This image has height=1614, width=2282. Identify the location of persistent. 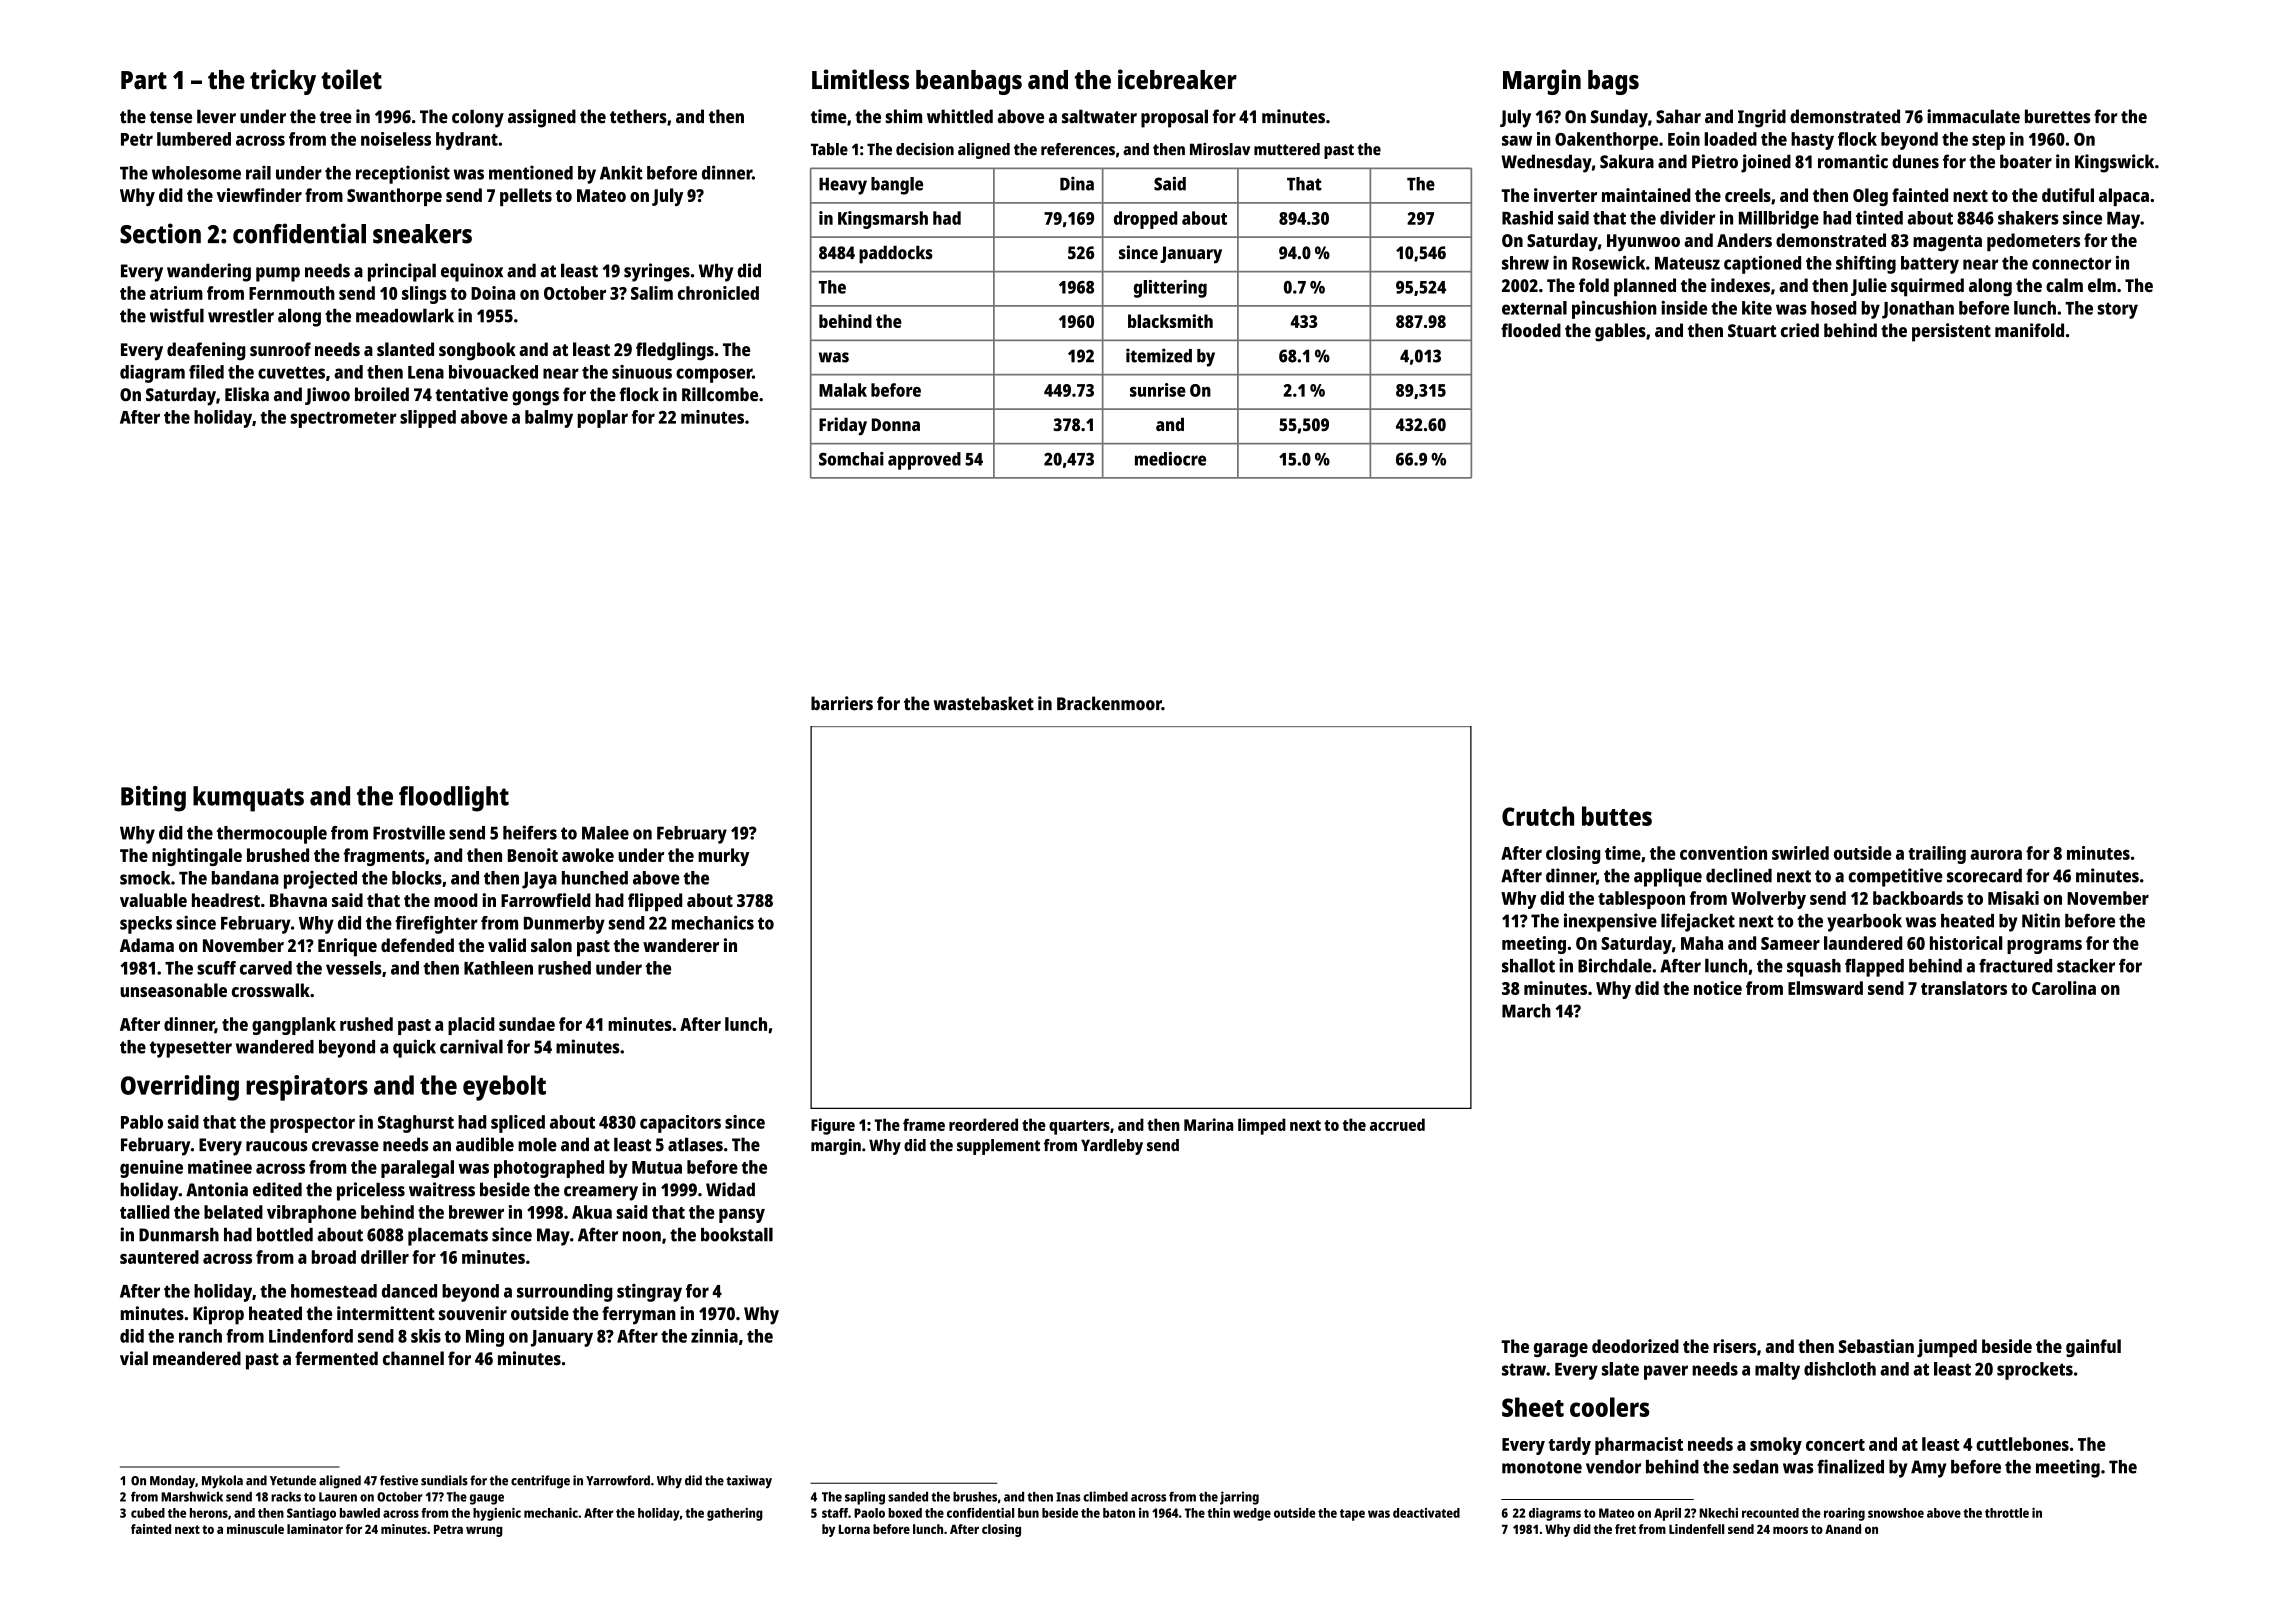
(1951, 332).
